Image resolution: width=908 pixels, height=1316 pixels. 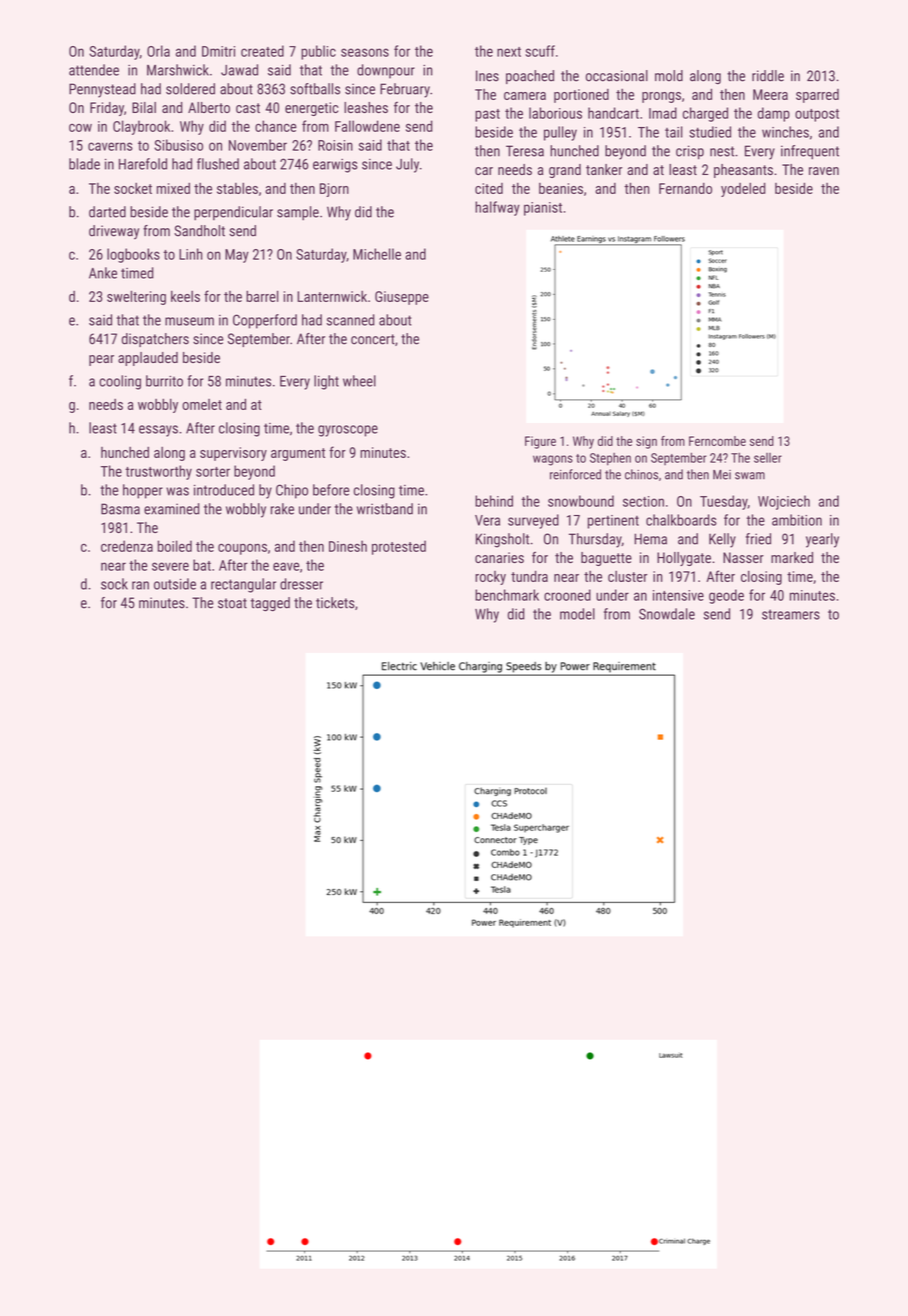 I want to click on next, so click(x=509, y=52).
